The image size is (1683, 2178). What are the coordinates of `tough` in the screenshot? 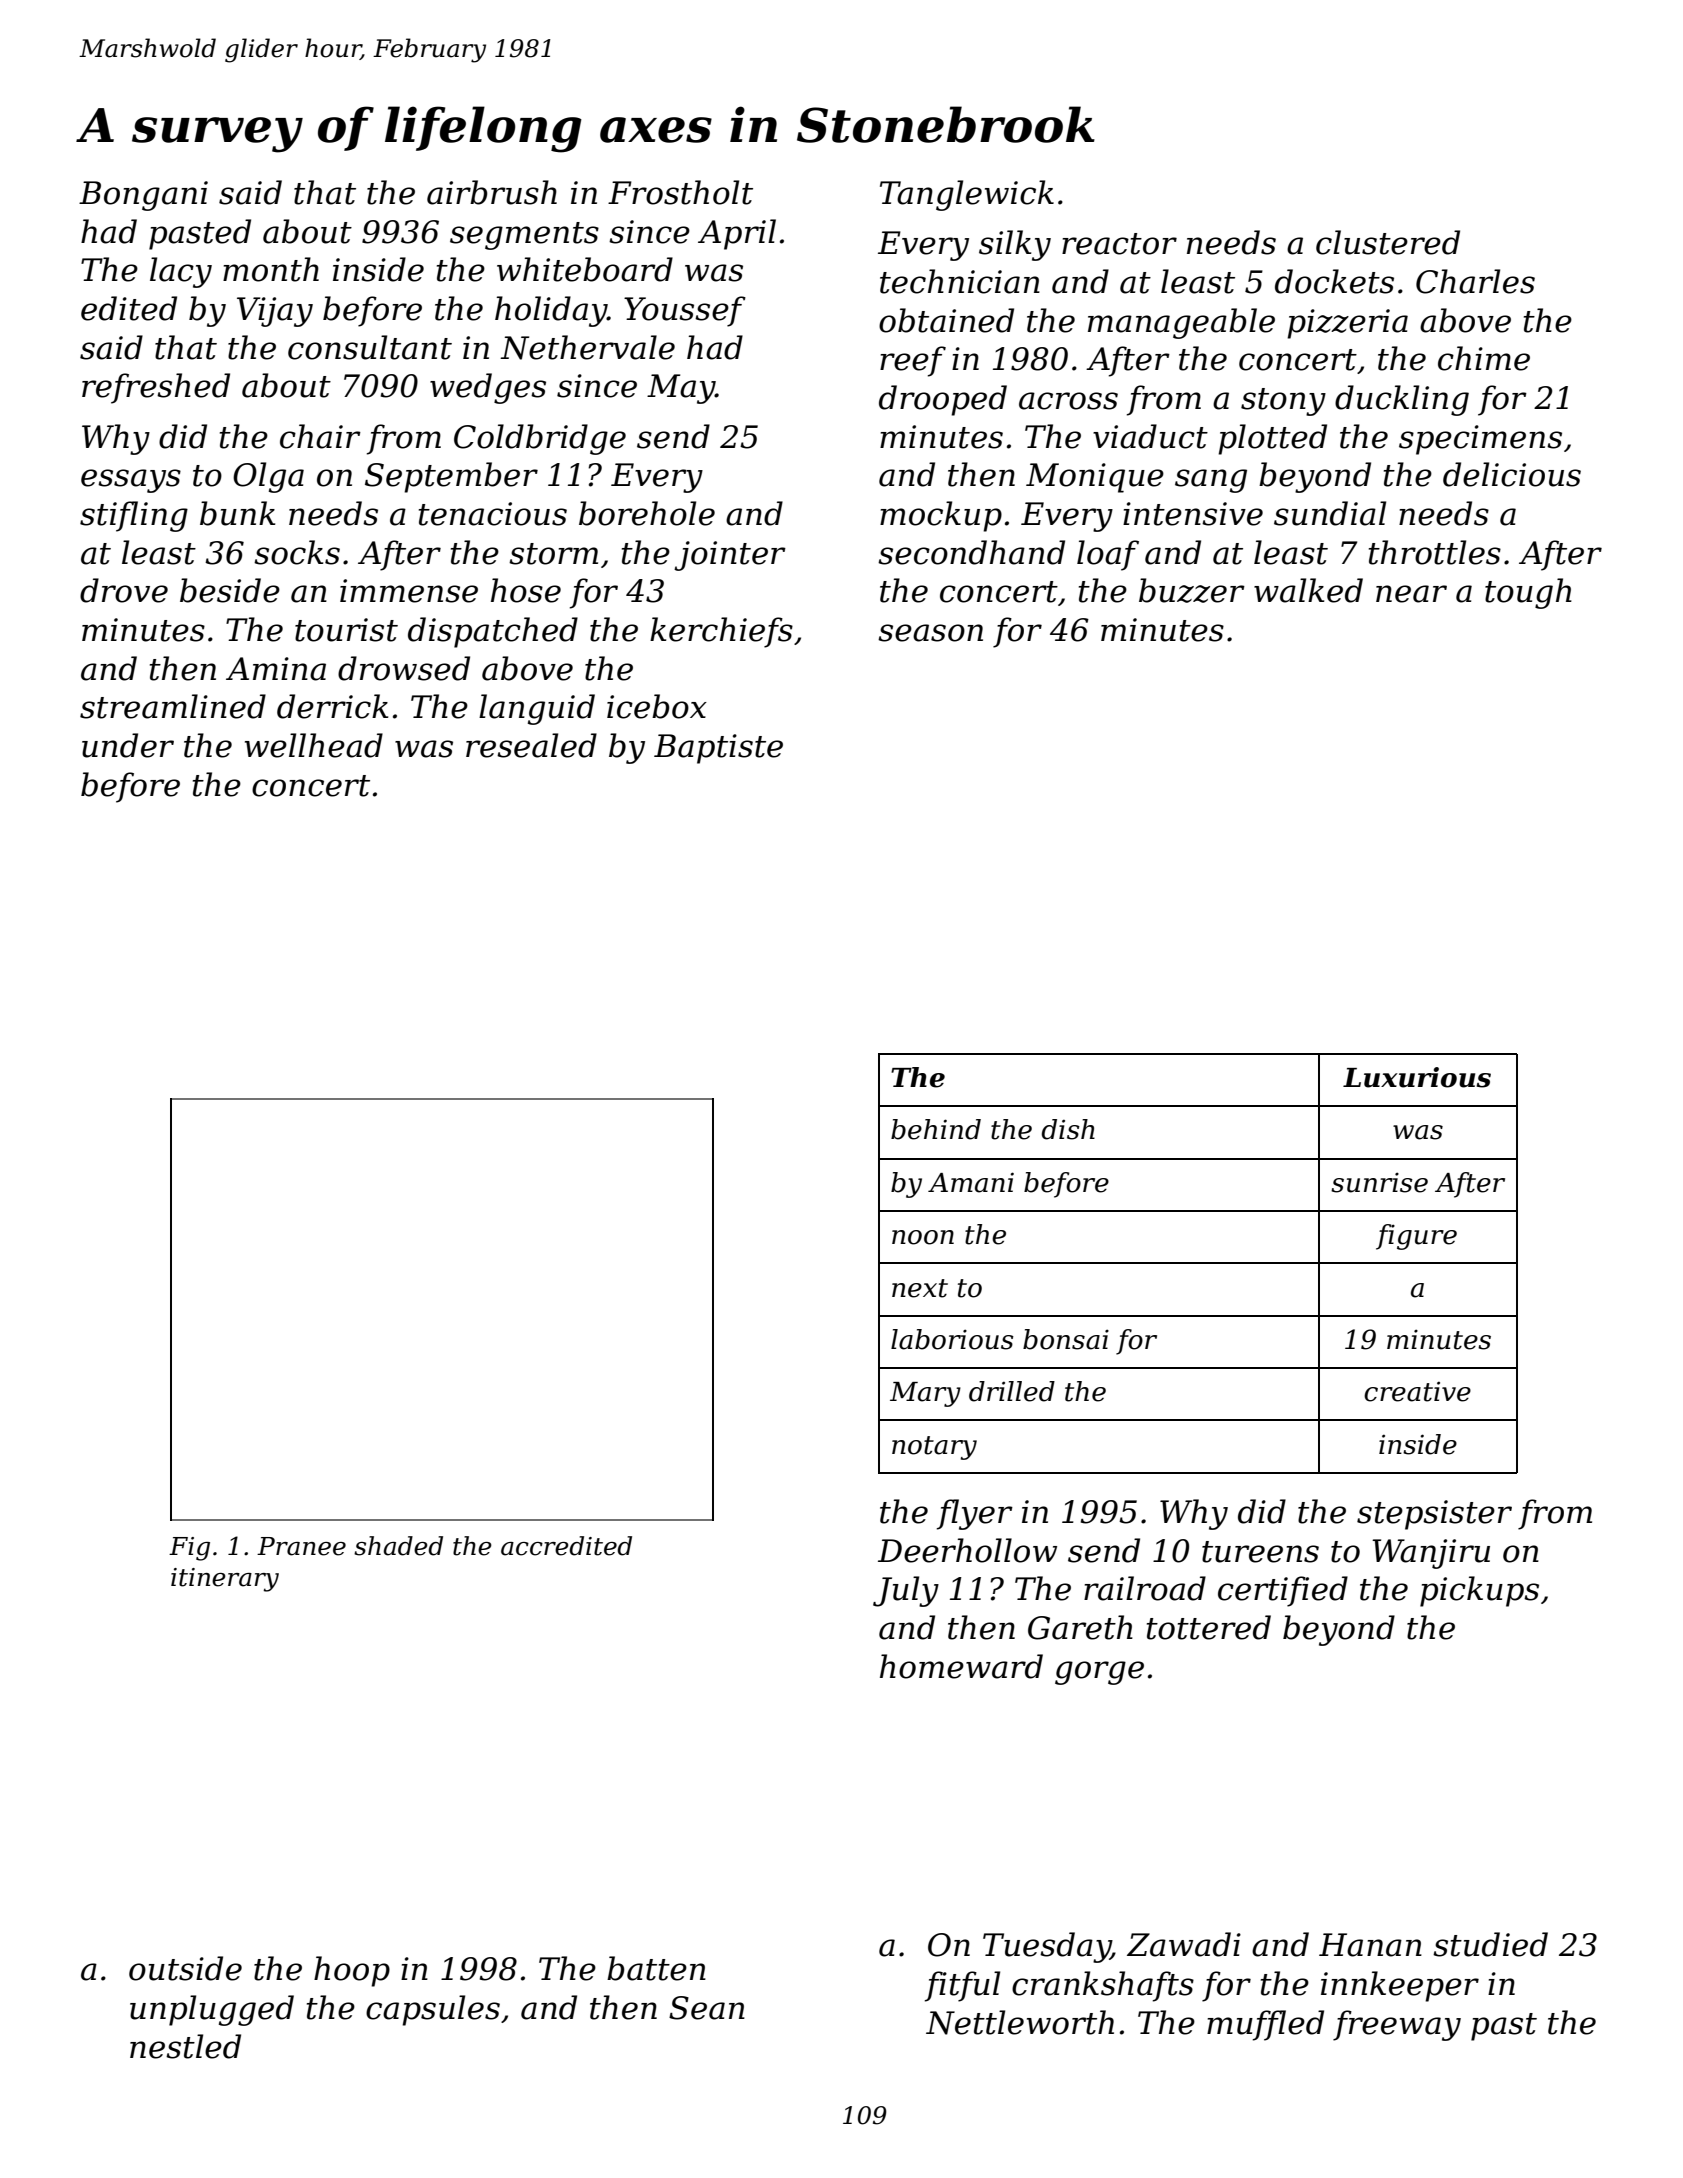 It's located at (1528, 593).
